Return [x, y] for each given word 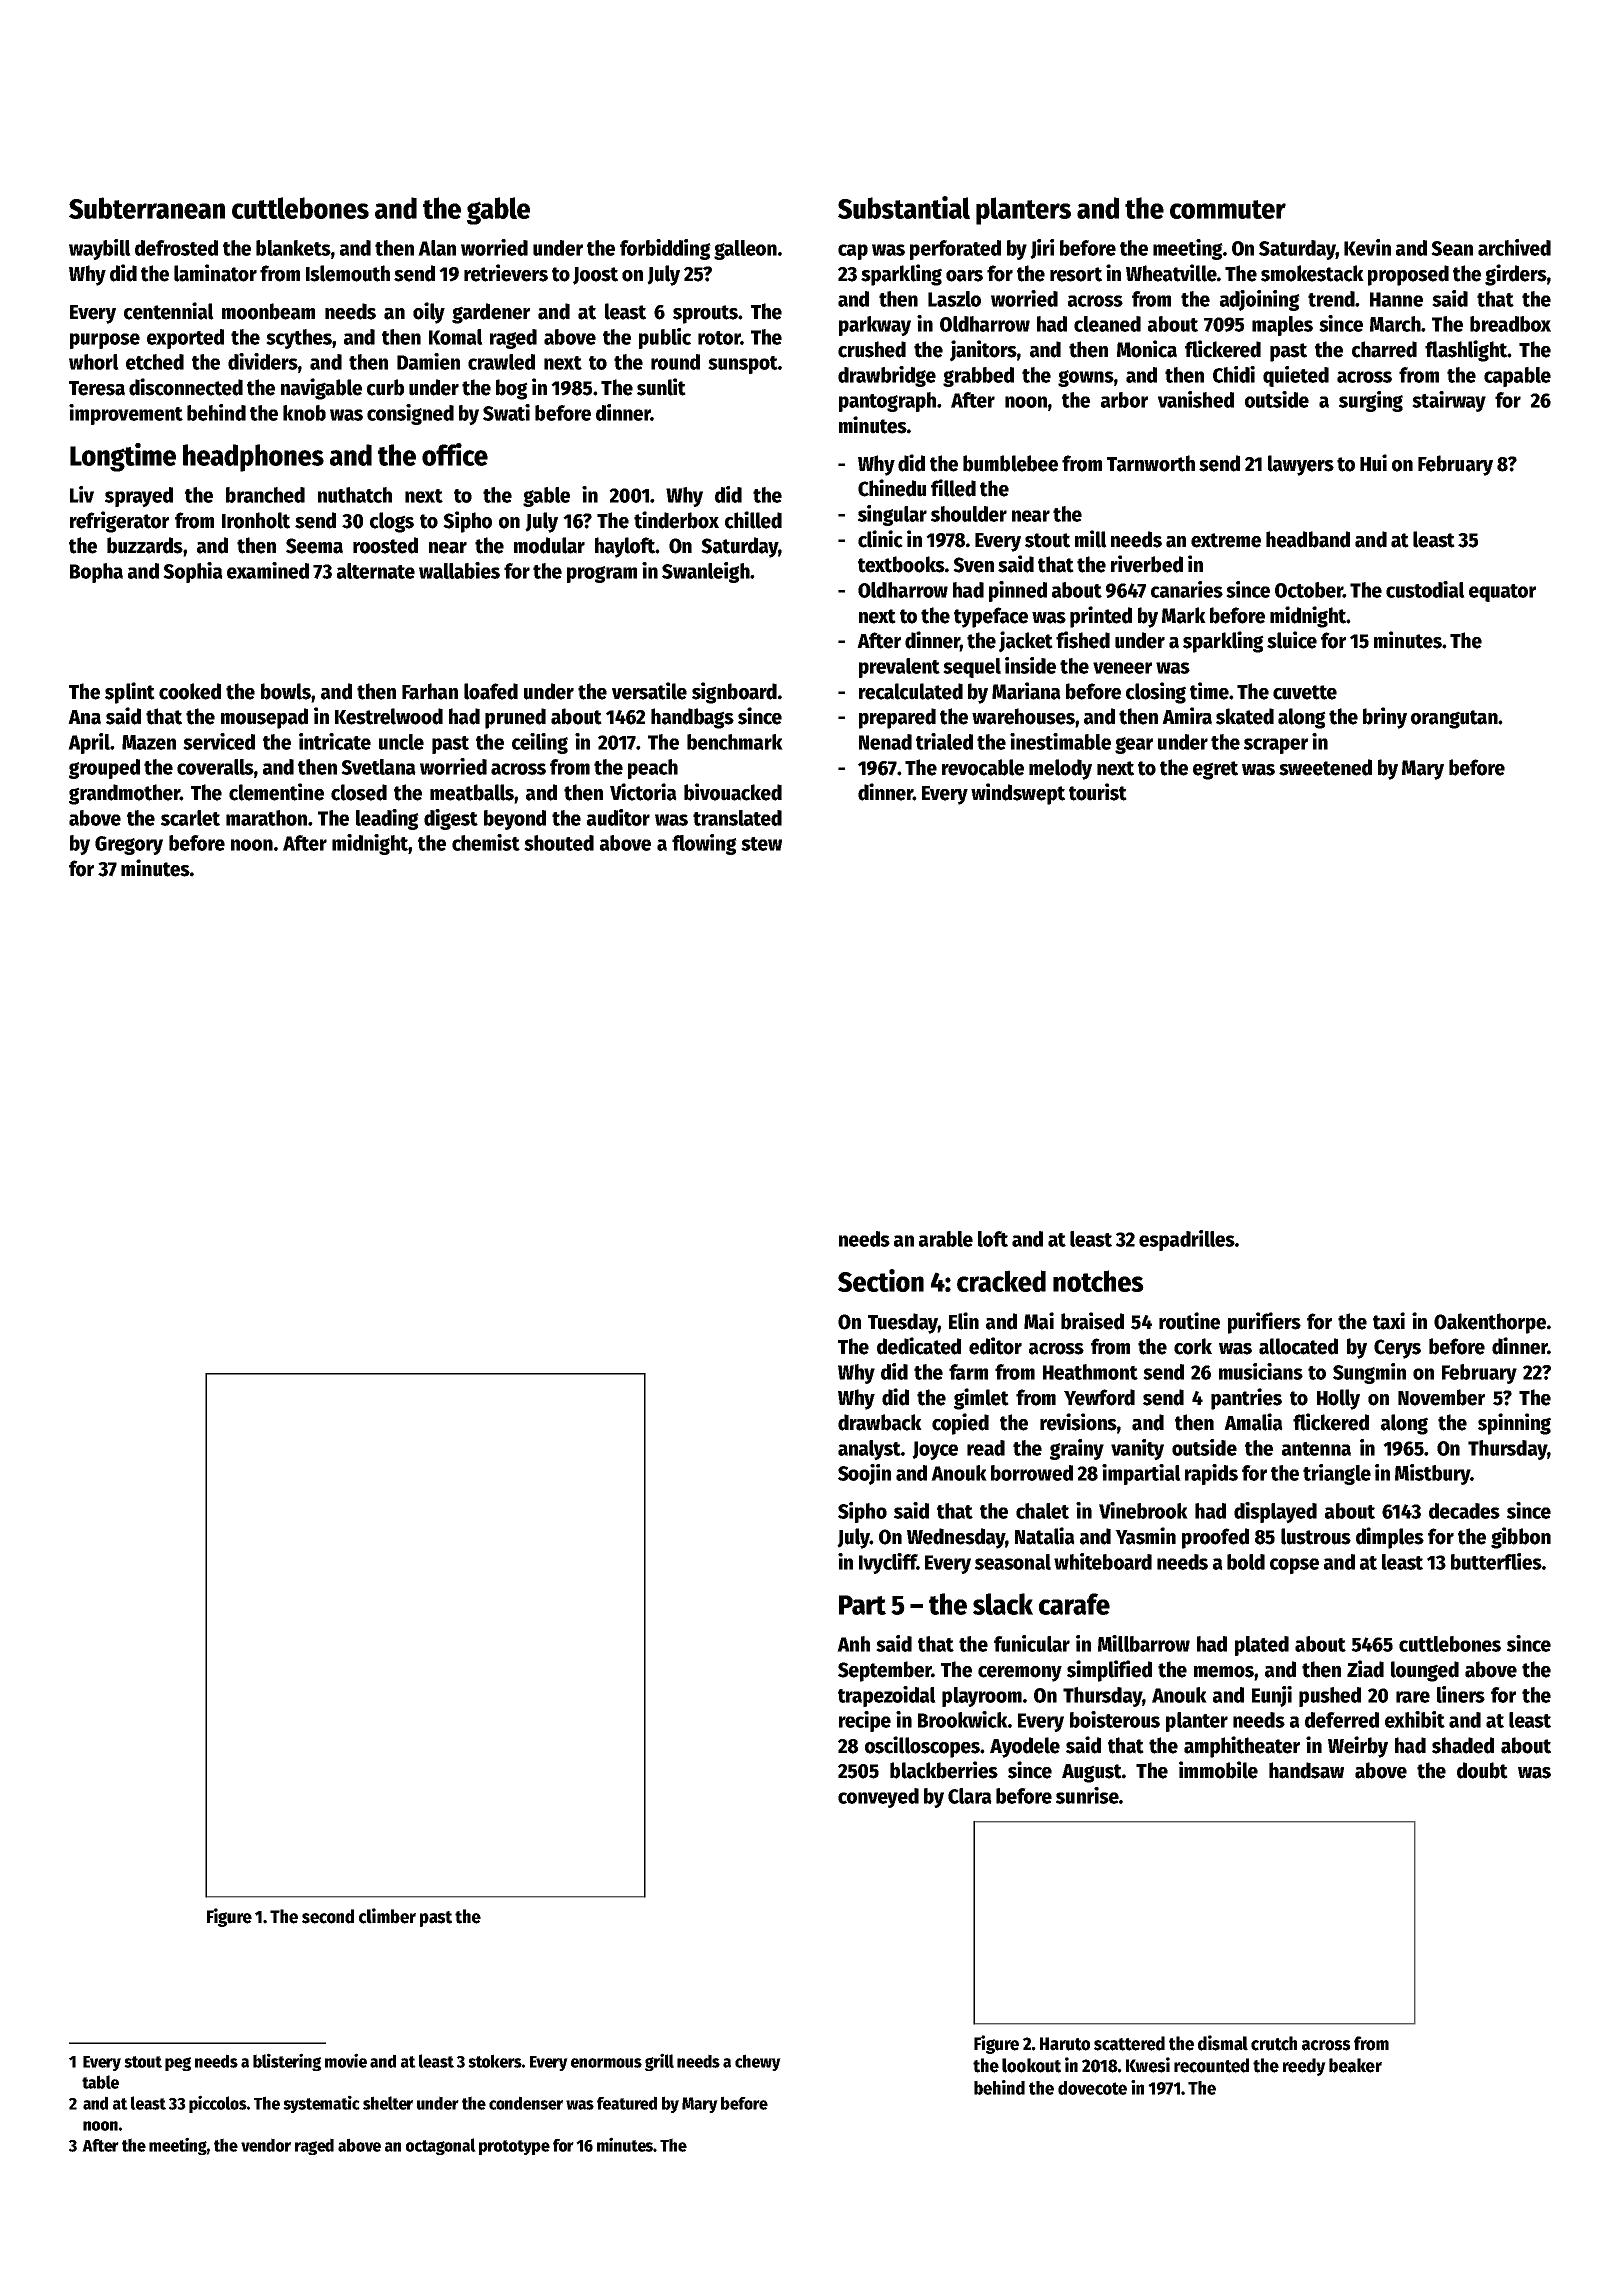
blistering [287, 2062]
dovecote [1092, 2088]
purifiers [1264, 1323]
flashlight [1466, 351]
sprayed [139, 497]
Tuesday [903, 1323]
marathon [266, 818]
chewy [758, 2062]
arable [946, 1239]
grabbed [978, 377]
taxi [1389, 1321]
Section [881, 1280]
